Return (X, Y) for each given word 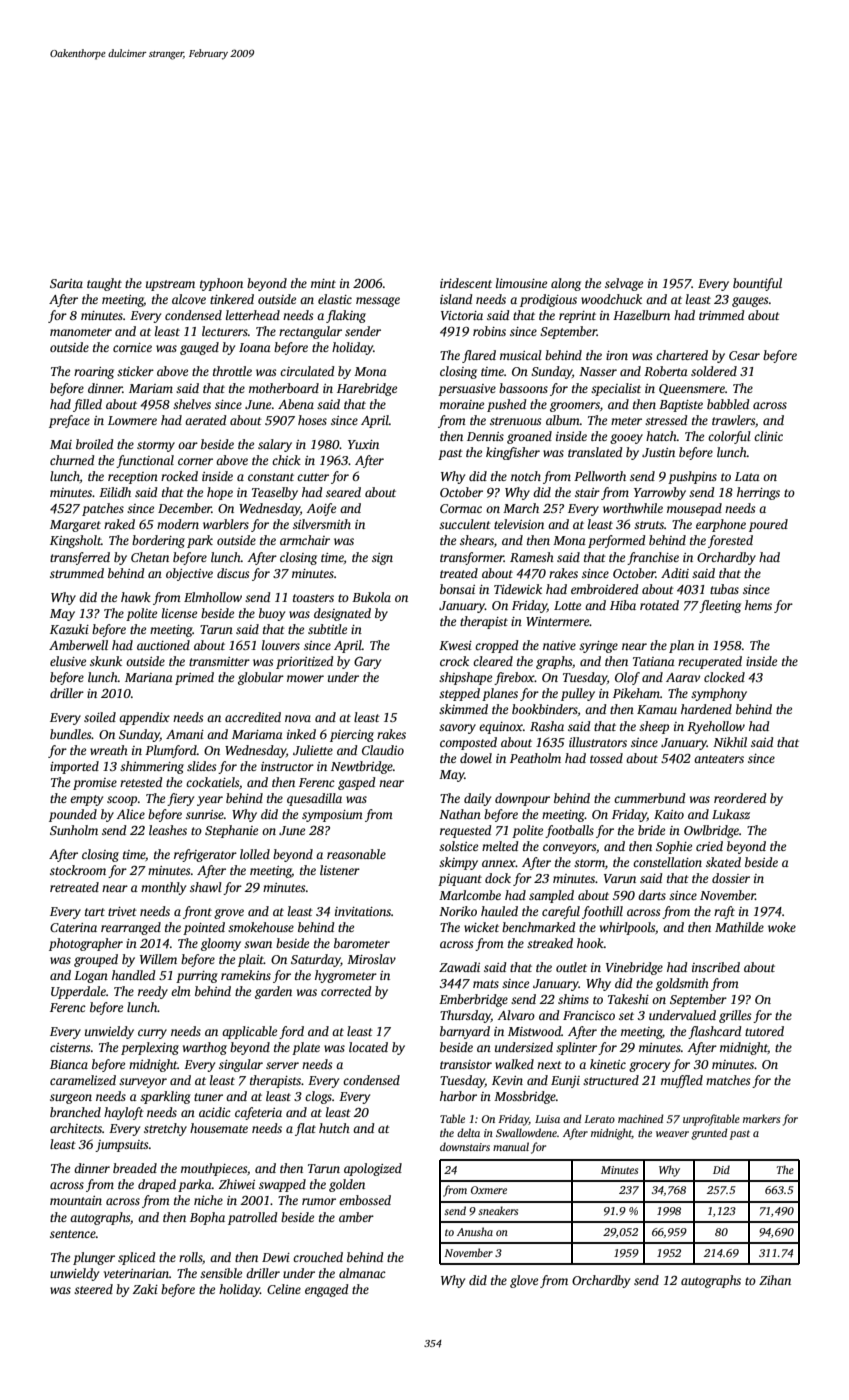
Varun (620, 878)
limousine (521, 283)
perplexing (150, 1048)
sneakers (498, 1210)
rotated (659, 605)
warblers (226, 524)
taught (104, 284)
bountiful (757, 284)
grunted (709, 1134)
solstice (458, 846)
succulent (465, 524)
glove (524, 1281)
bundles (71, 734)
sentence (73, 1234)
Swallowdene (526, 1132)
